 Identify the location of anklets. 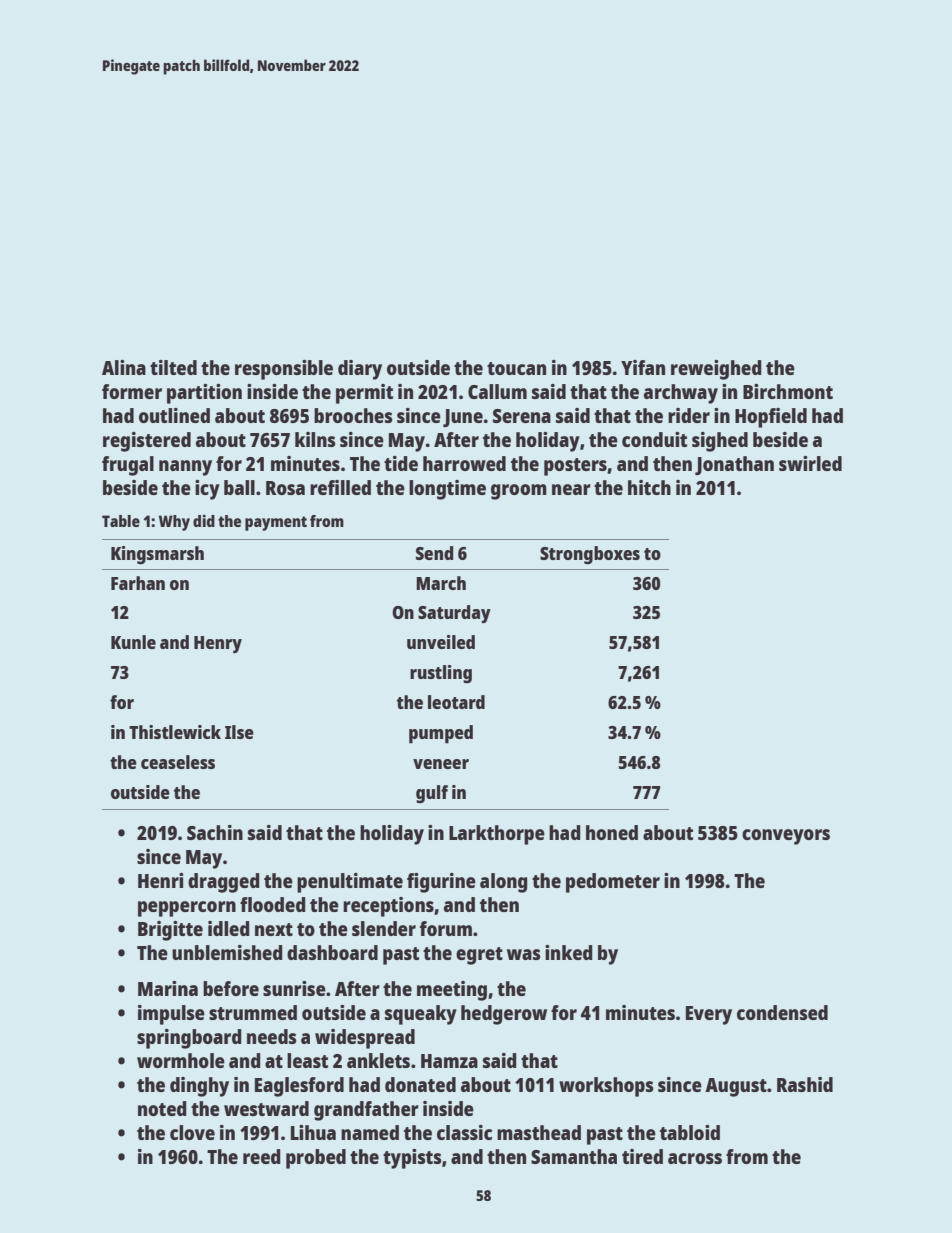
(378, 1060).
